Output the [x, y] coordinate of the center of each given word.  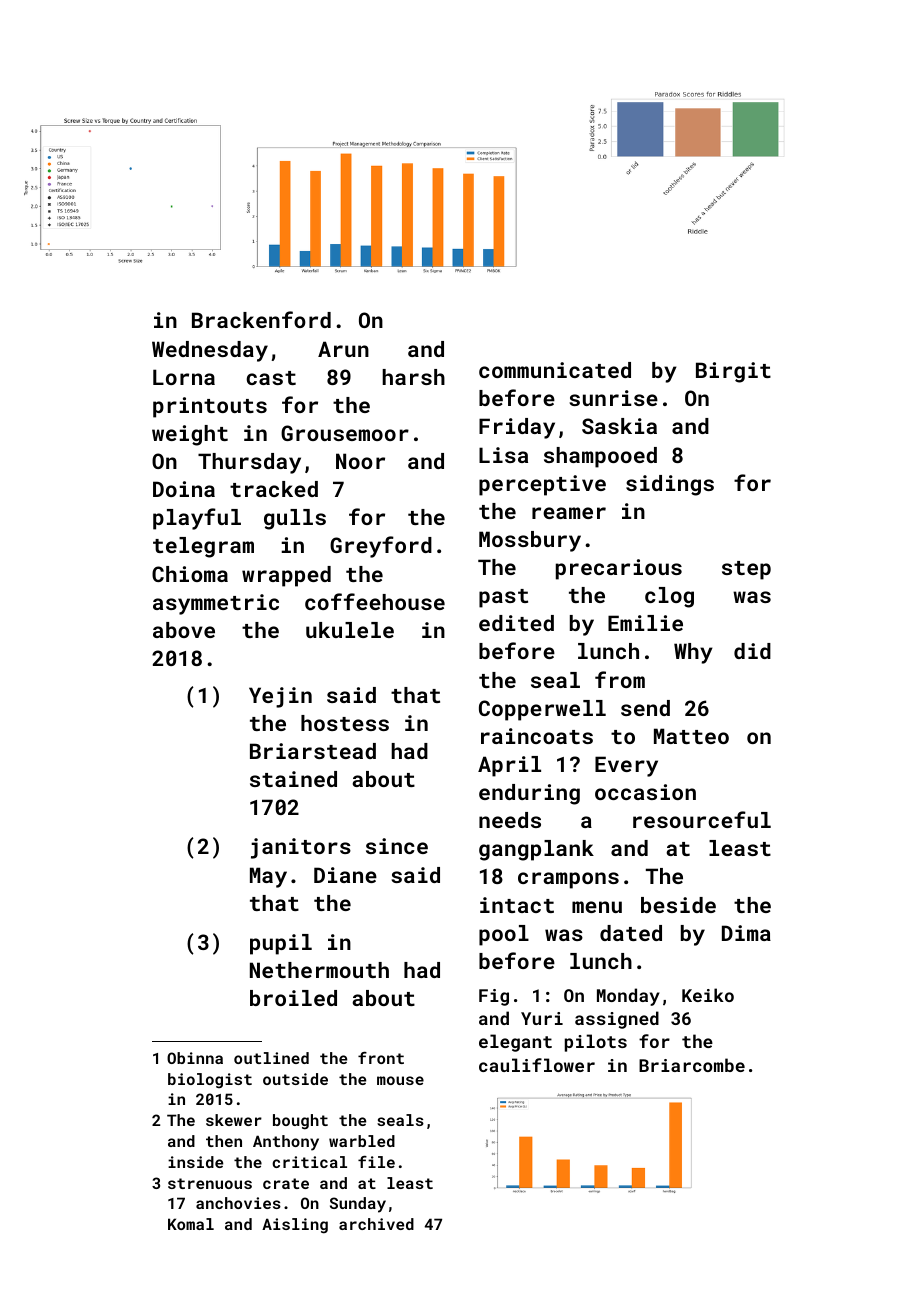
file [376, 1162]
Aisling [295, 1226]
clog [669, 597]
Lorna [184, 377]
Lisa [503, 455]
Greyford [381, 547]
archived [376, 1224]
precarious [619, 569]
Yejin [280, 697]
